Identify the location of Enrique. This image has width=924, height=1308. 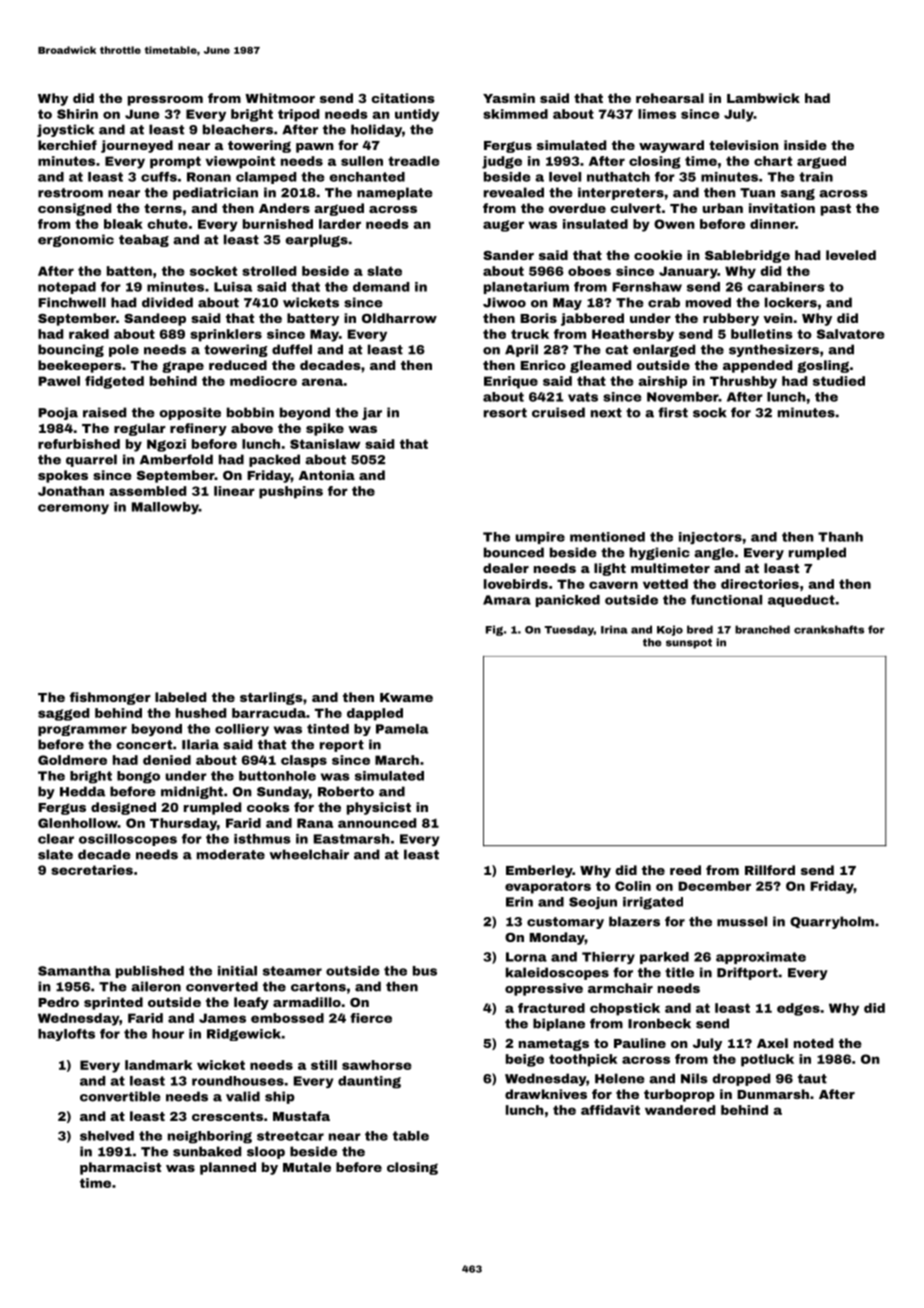
(511, 382).
